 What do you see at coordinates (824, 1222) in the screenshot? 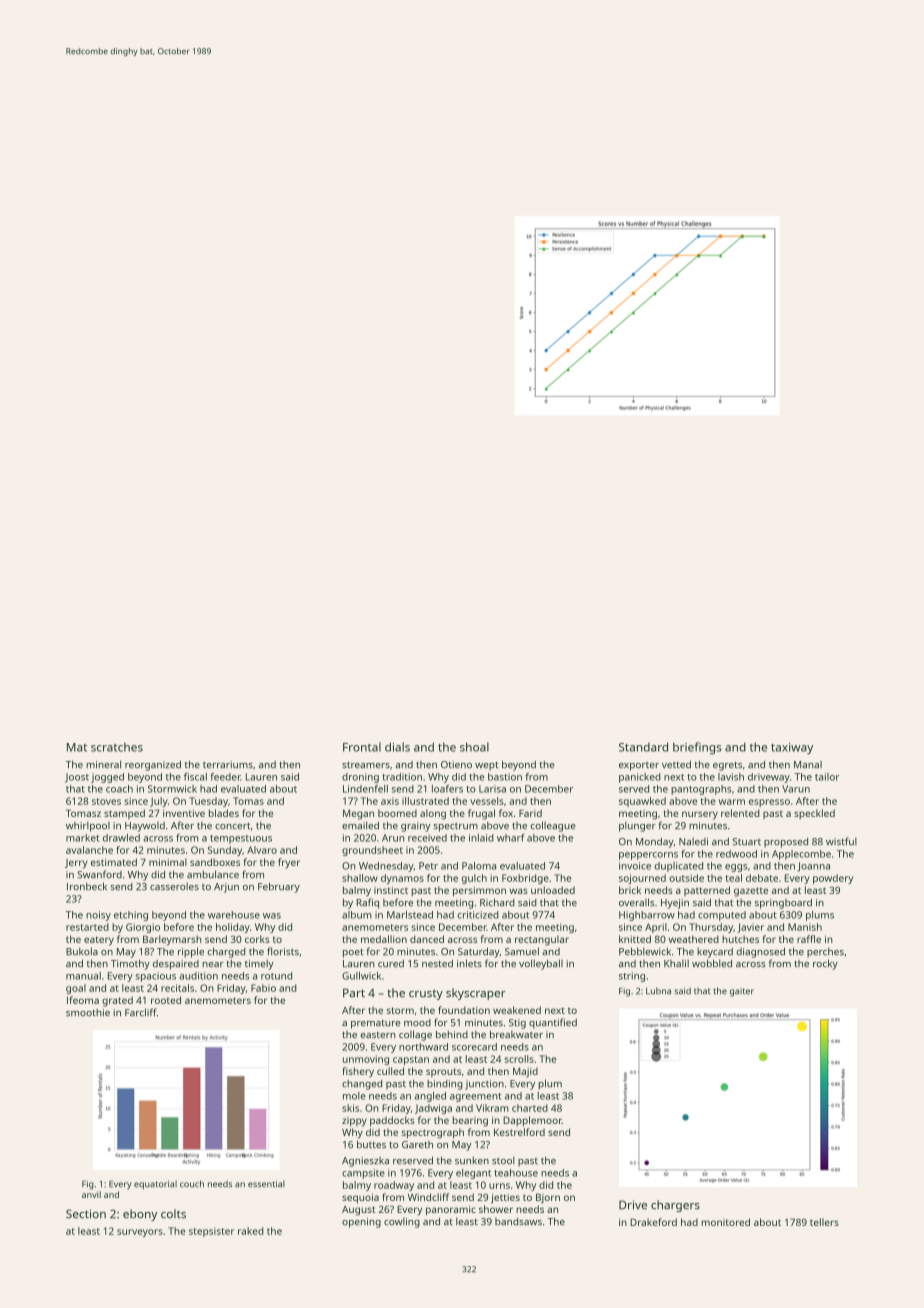
I see `tellers` at bounding box center [824, 1222].
